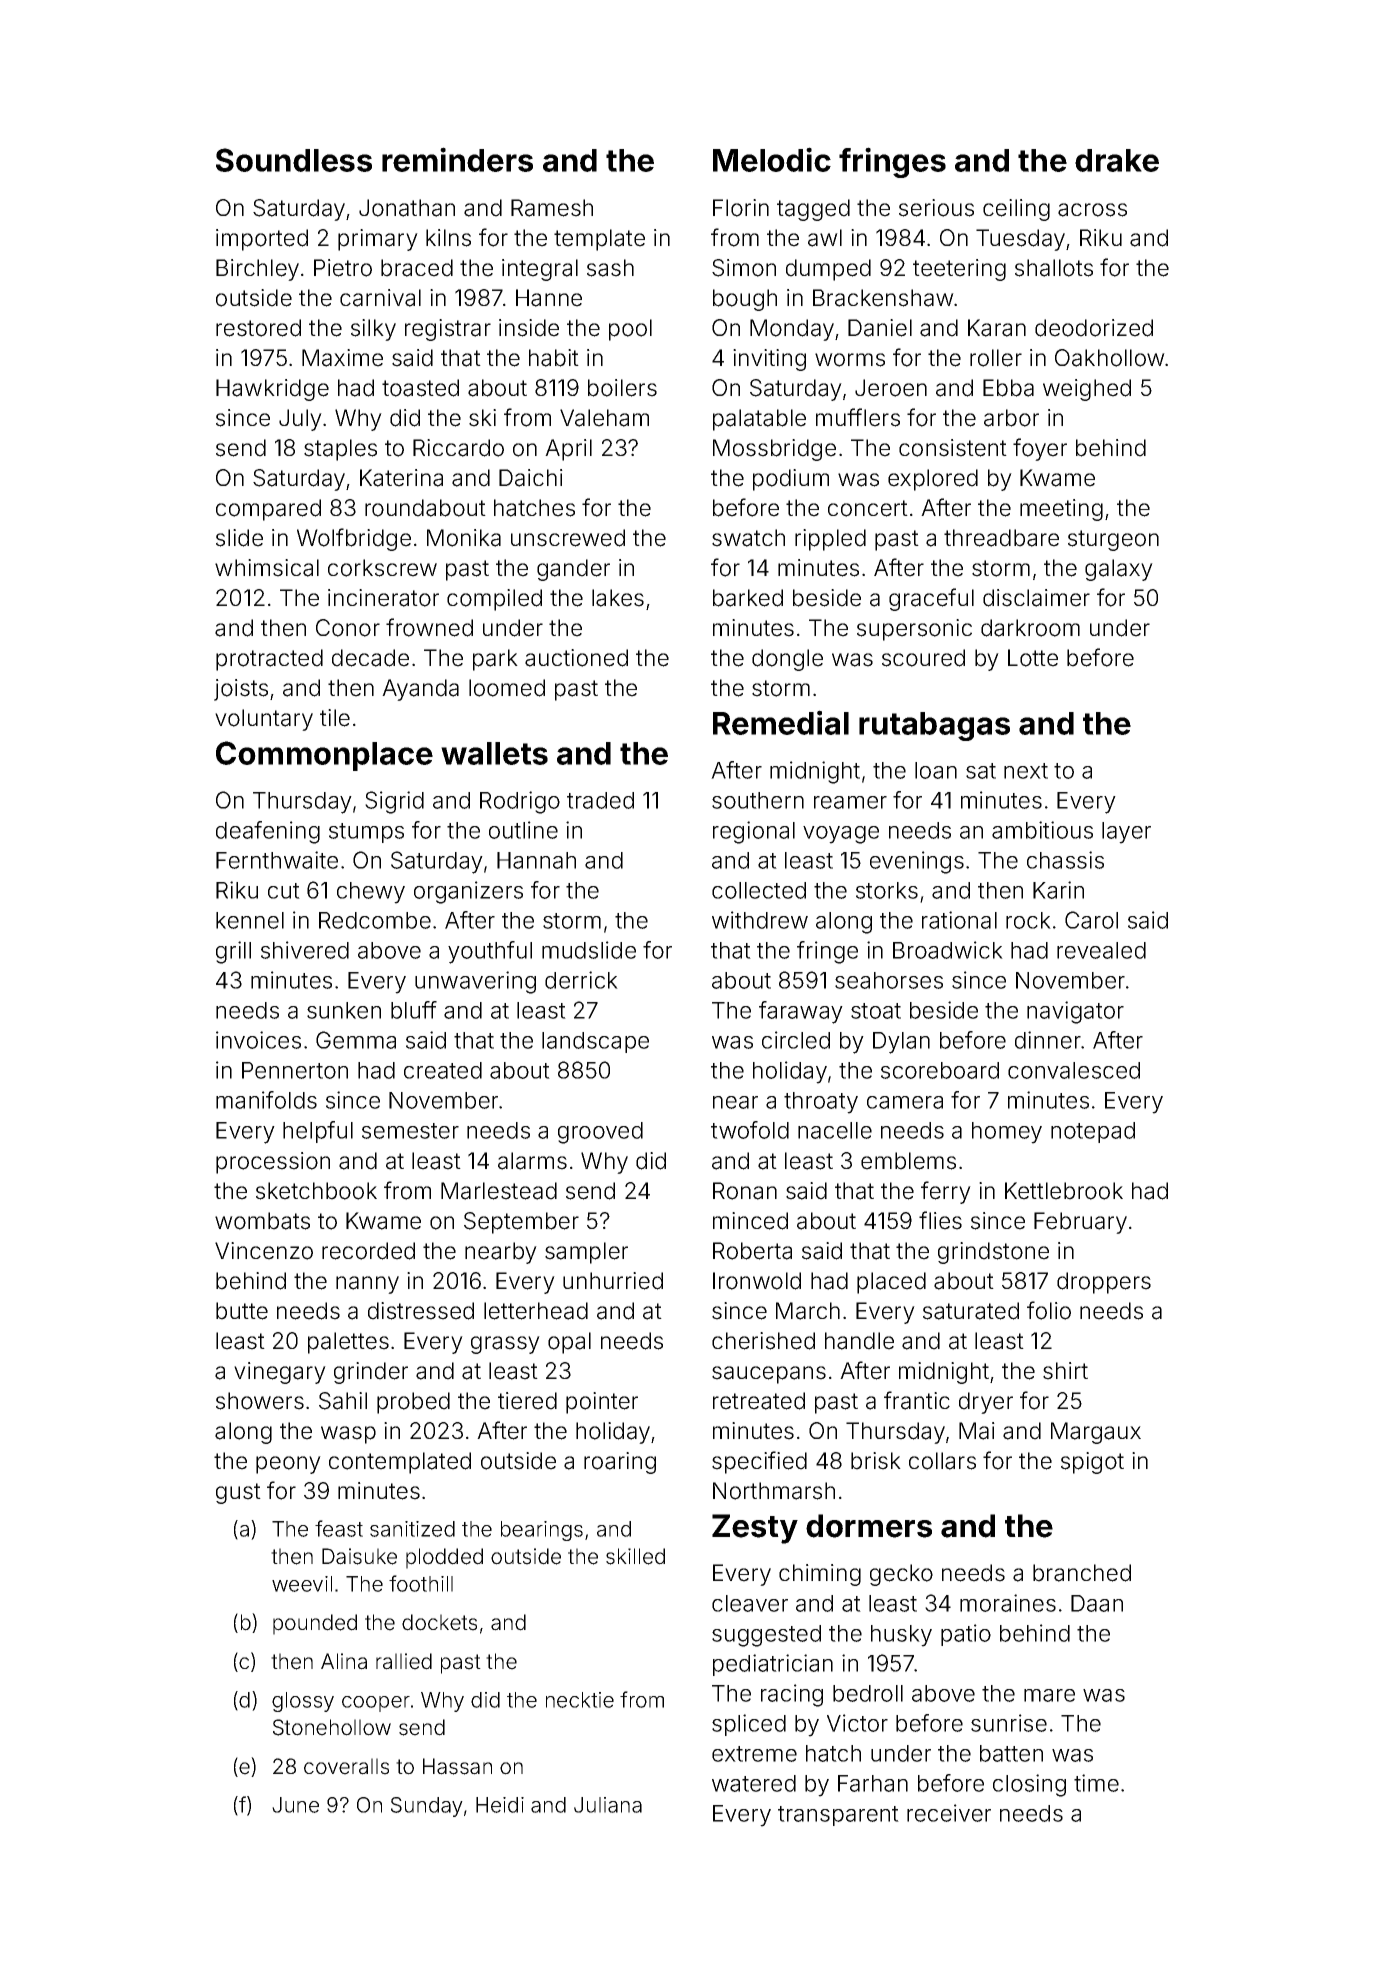 Image resolution: width=1386 pixels, height=1969 pixels. Describe the element at coordinates (618, 598) in the page. I see `lakes` at that location.
